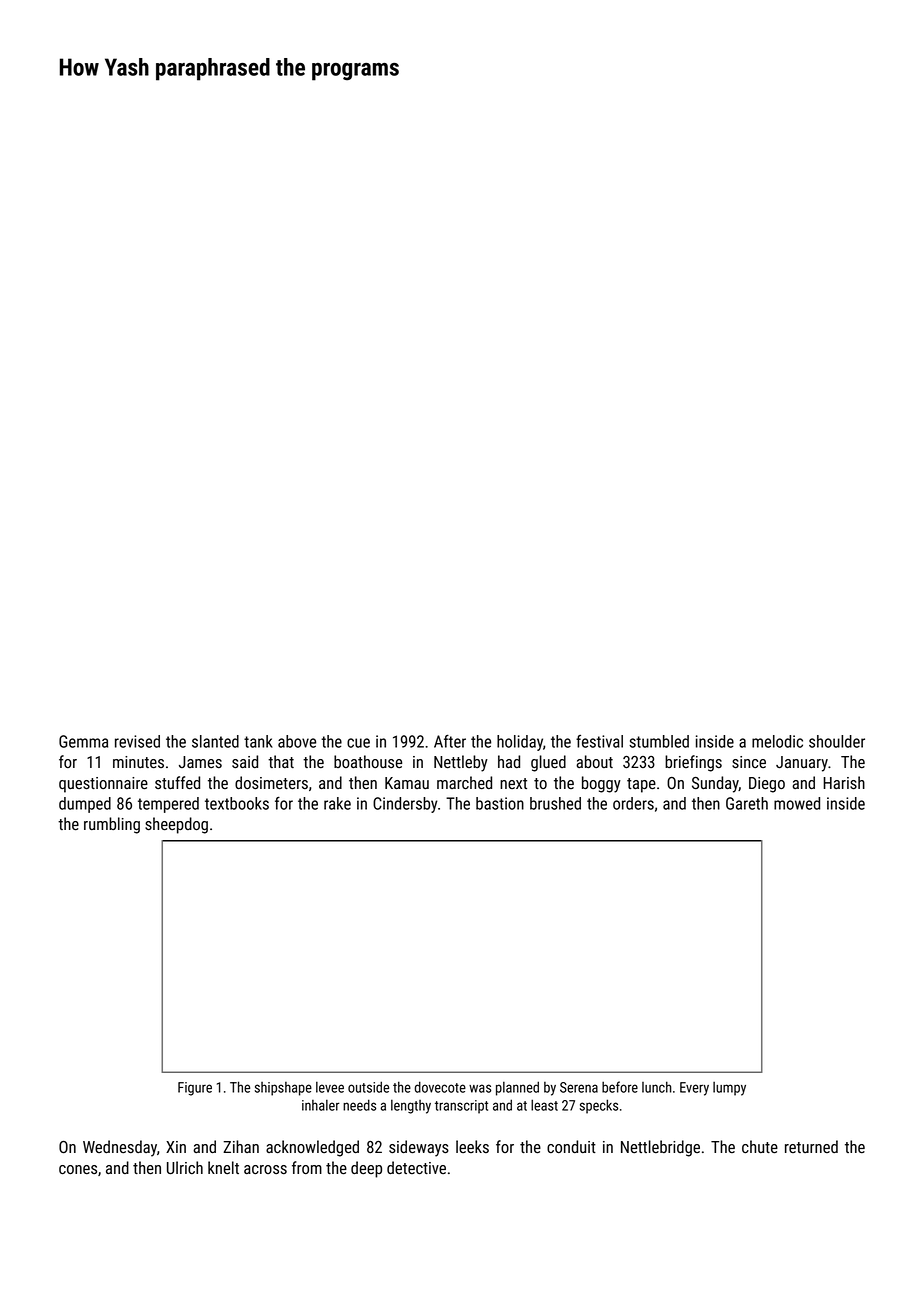 Image resolution: width=924 pixels, height=1314 pixels. I want to click on Gareth, so click(747, 803).
